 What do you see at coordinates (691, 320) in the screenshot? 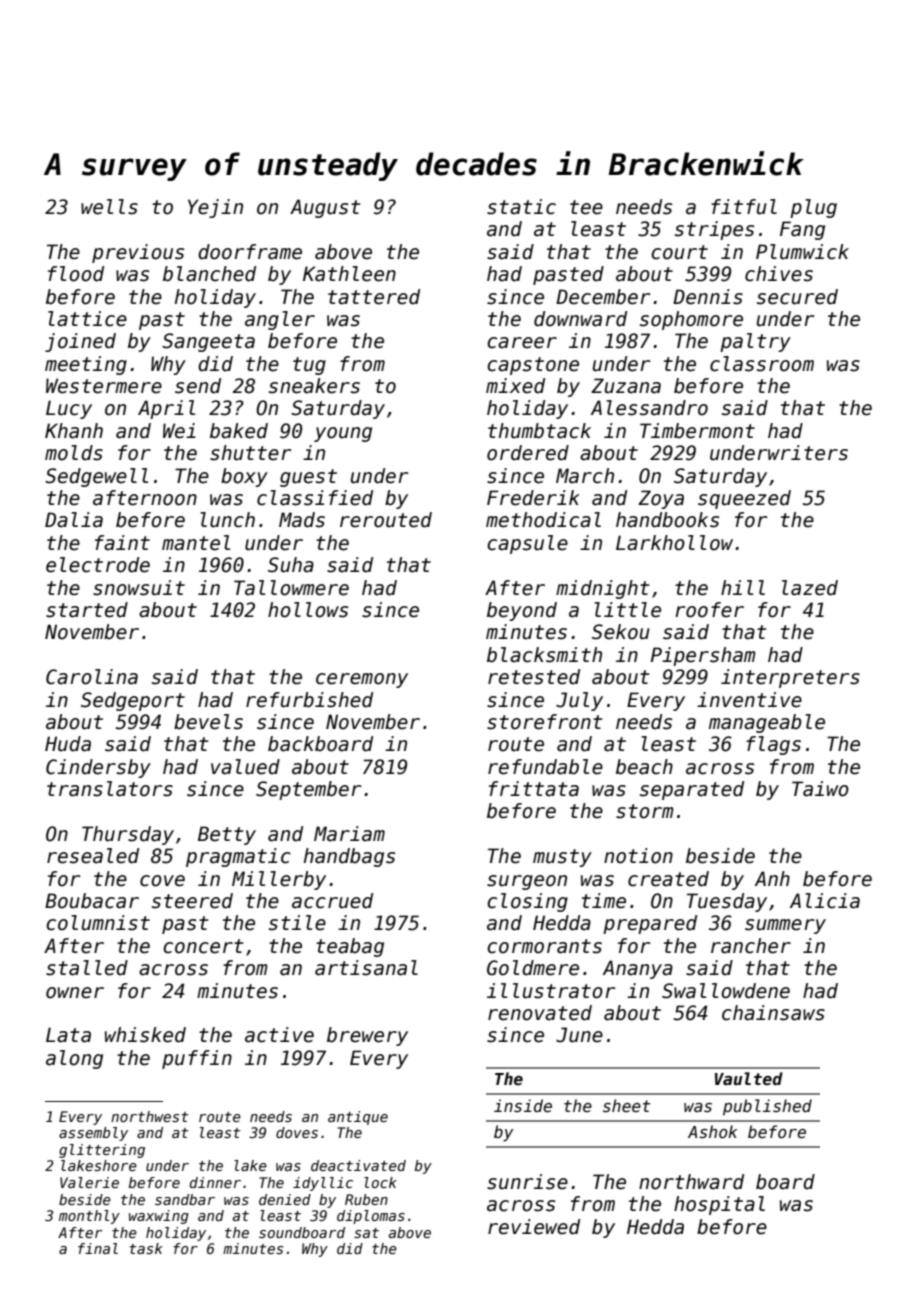
I see `sophomore` at bounding box center [691, 320].
